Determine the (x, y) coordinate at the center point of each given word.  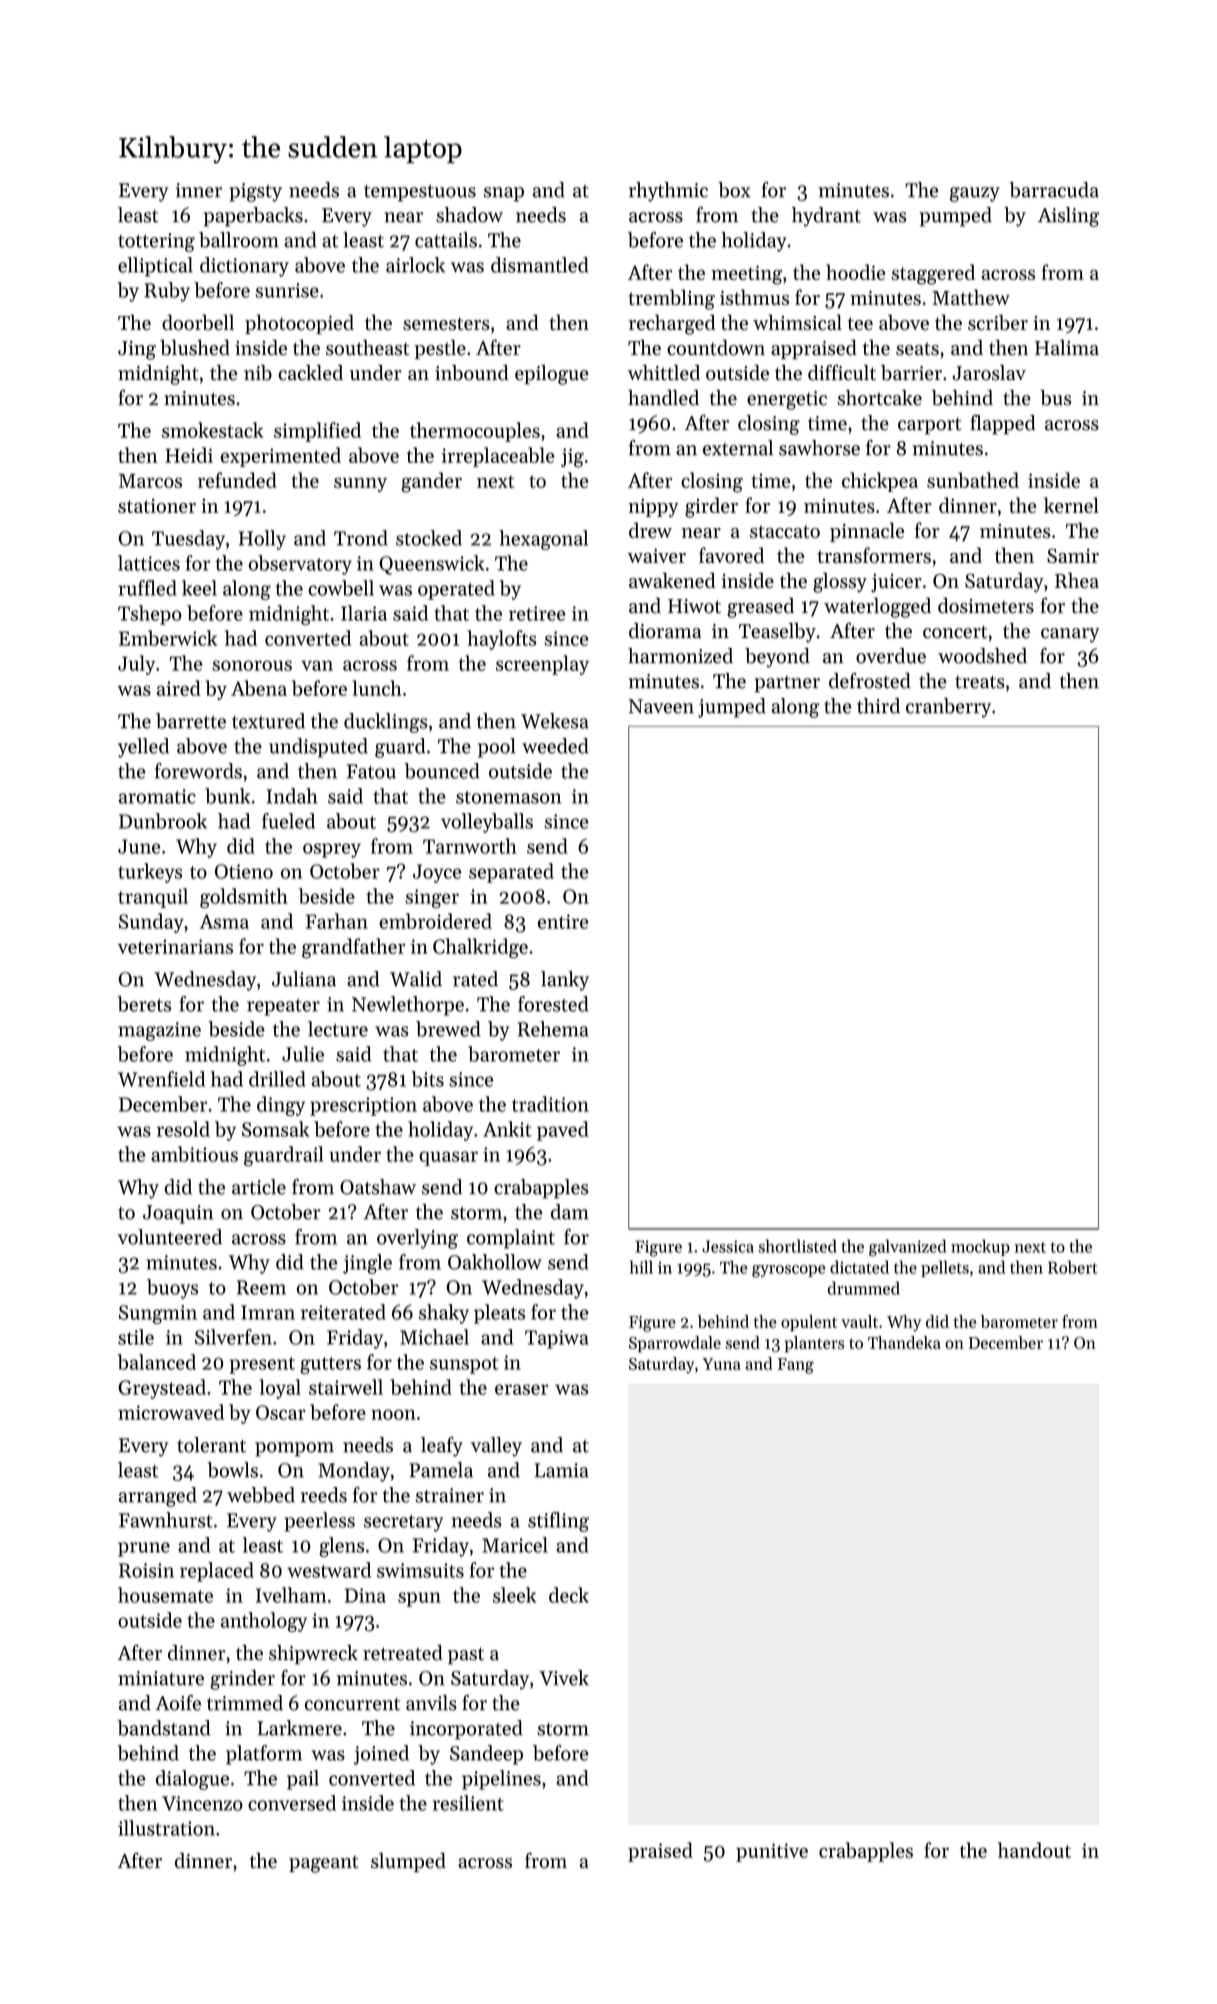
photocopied (299, 324)
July (136, 665)
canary (1070, 635)
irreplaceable (498, 457)
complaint (511, 1239)
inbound (472, 373)
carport (929, 426)
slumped (408, 1862)
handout (1034, 1850)
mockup (980, 1247)
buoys (172, 1289)
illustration (166, 1828)
